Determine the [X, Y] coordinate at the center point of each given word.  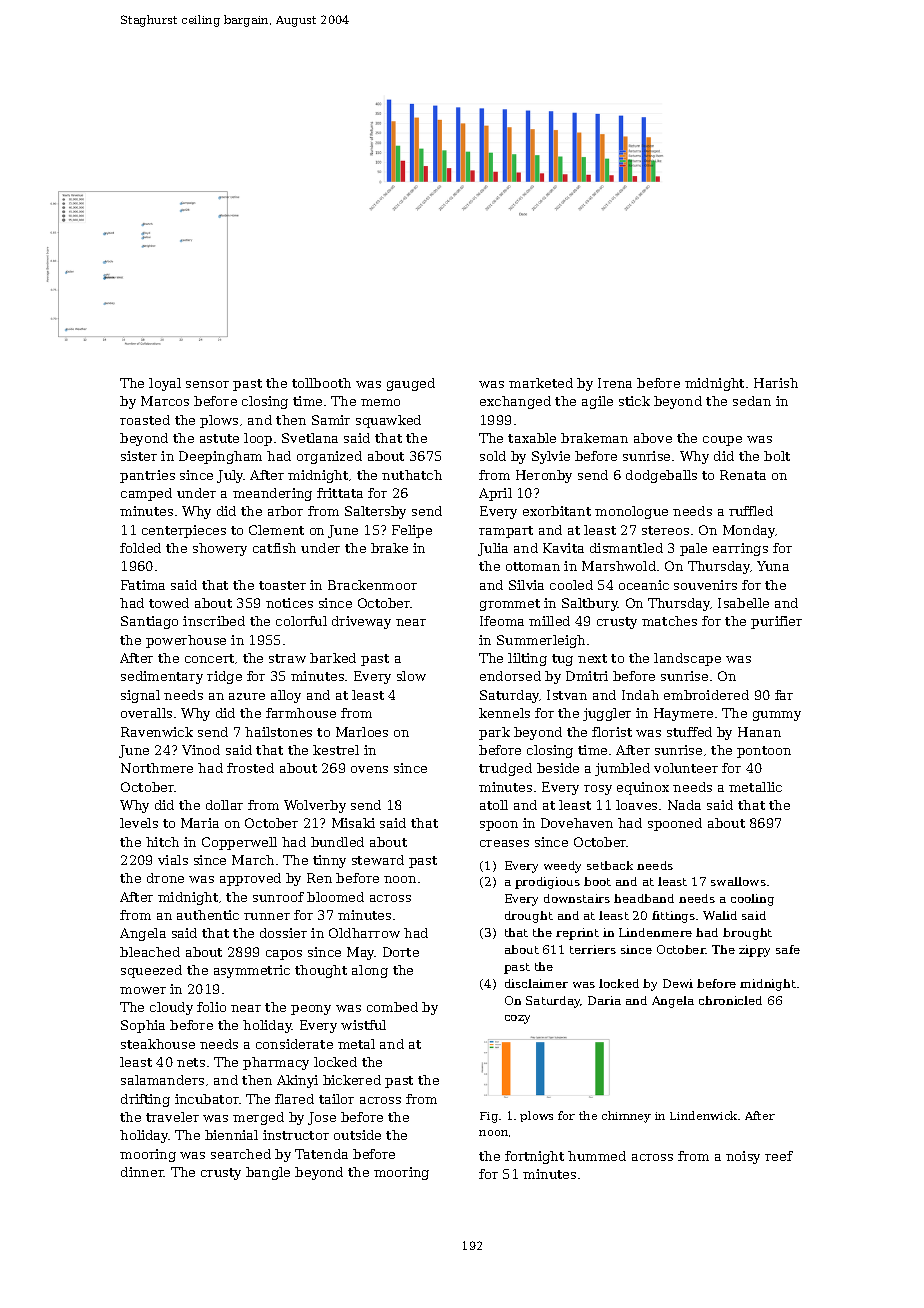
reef [779, 1156]
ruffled [751, 511]
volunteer [686, 768]
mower [143, 990]
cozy [517, 1019]
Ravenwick [157, 732]
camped [146, 494]
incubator [207, 1099]
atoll [494, 805]
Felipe [412, 531]
